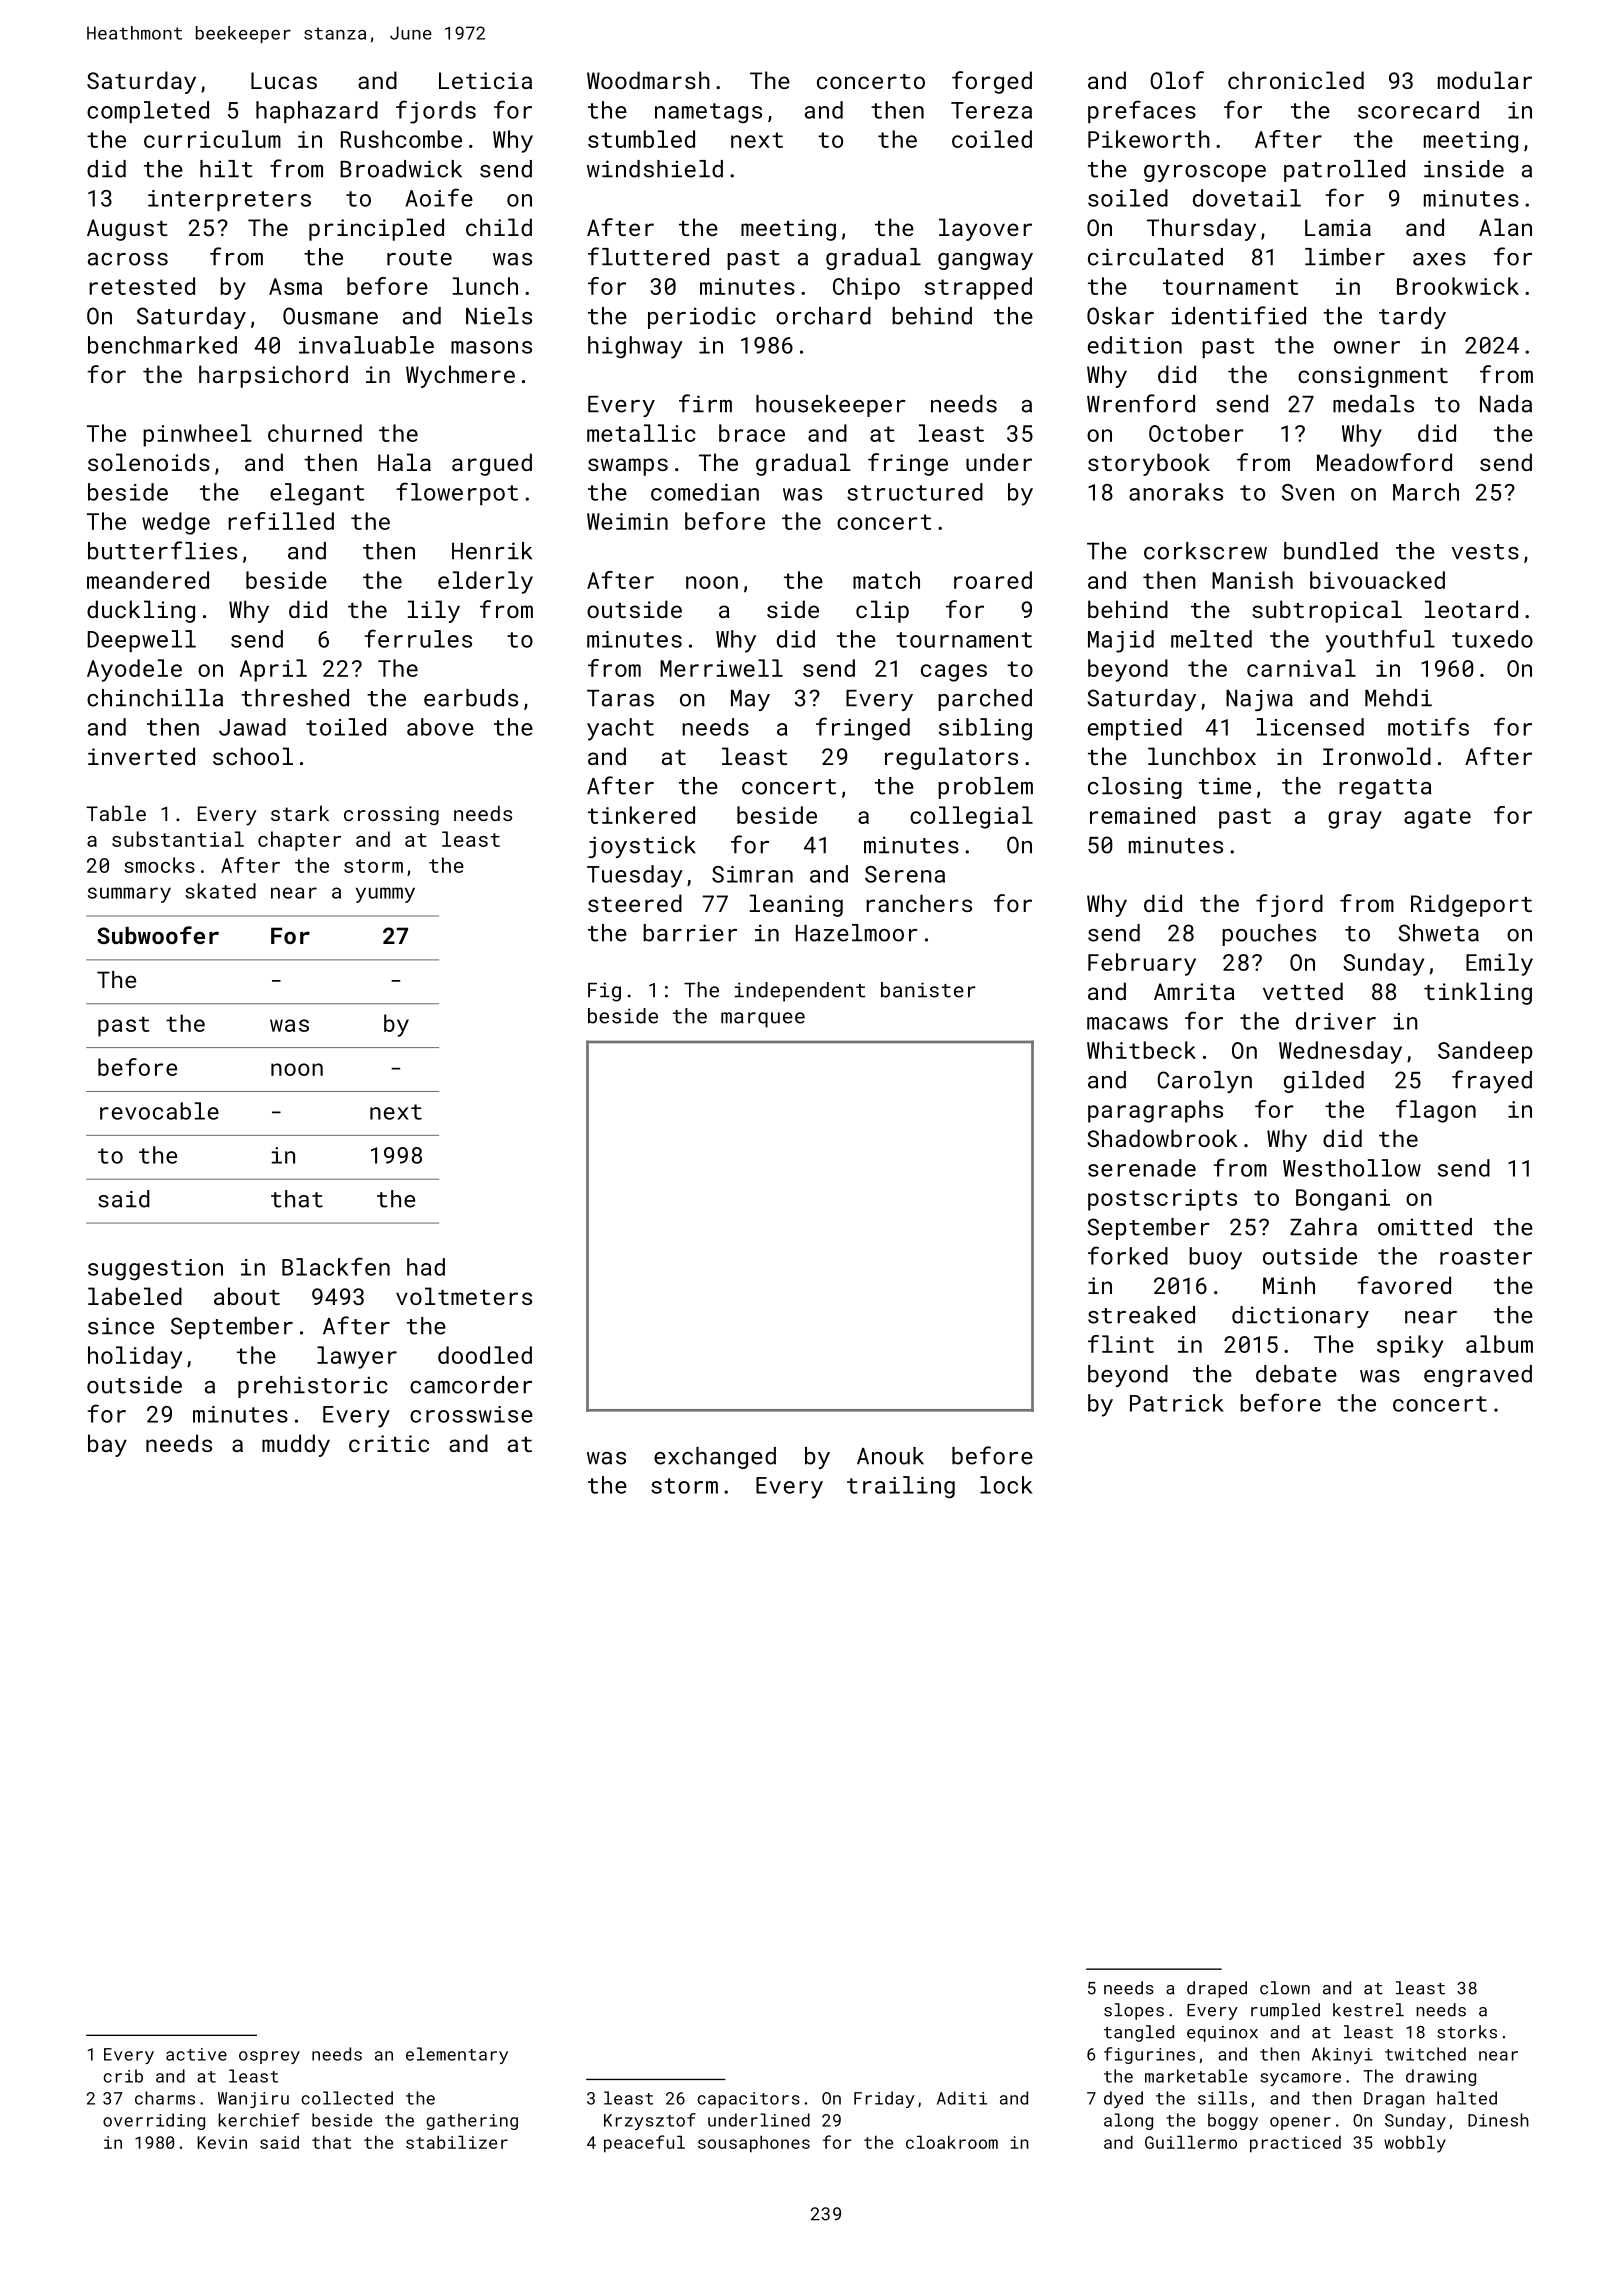  What do you see at coordinates (148, 112) in the screenshot?
I see `completed` at bounding box center [148, 112].
